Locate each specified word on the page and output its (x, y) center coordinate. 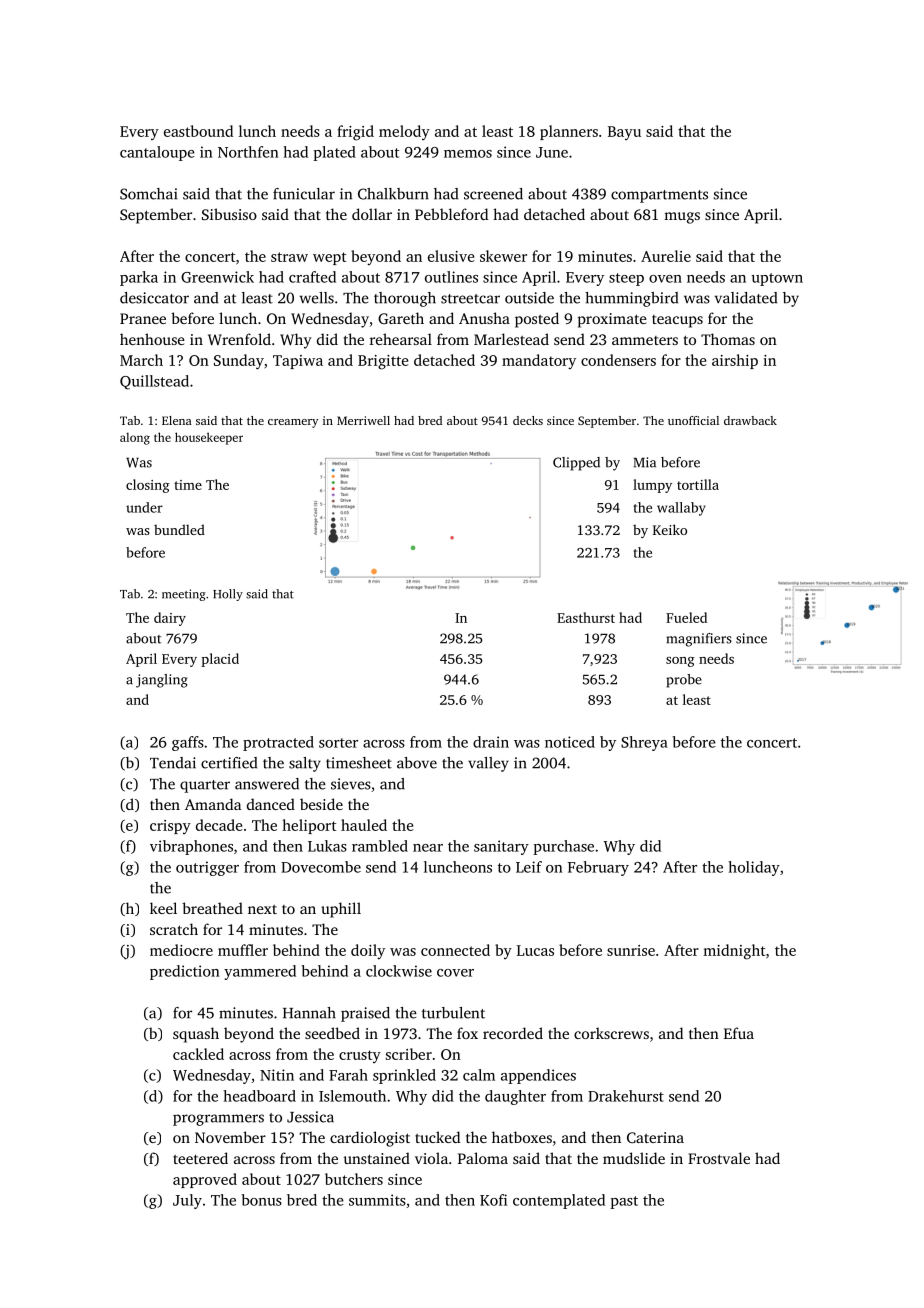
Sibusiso (229, 214)
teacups (677, 321)
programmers (218, 1120)
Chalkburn (393, 194)
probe (684, 681)
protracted (278, 743)
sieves (351, 784)
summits (377, 1200)
